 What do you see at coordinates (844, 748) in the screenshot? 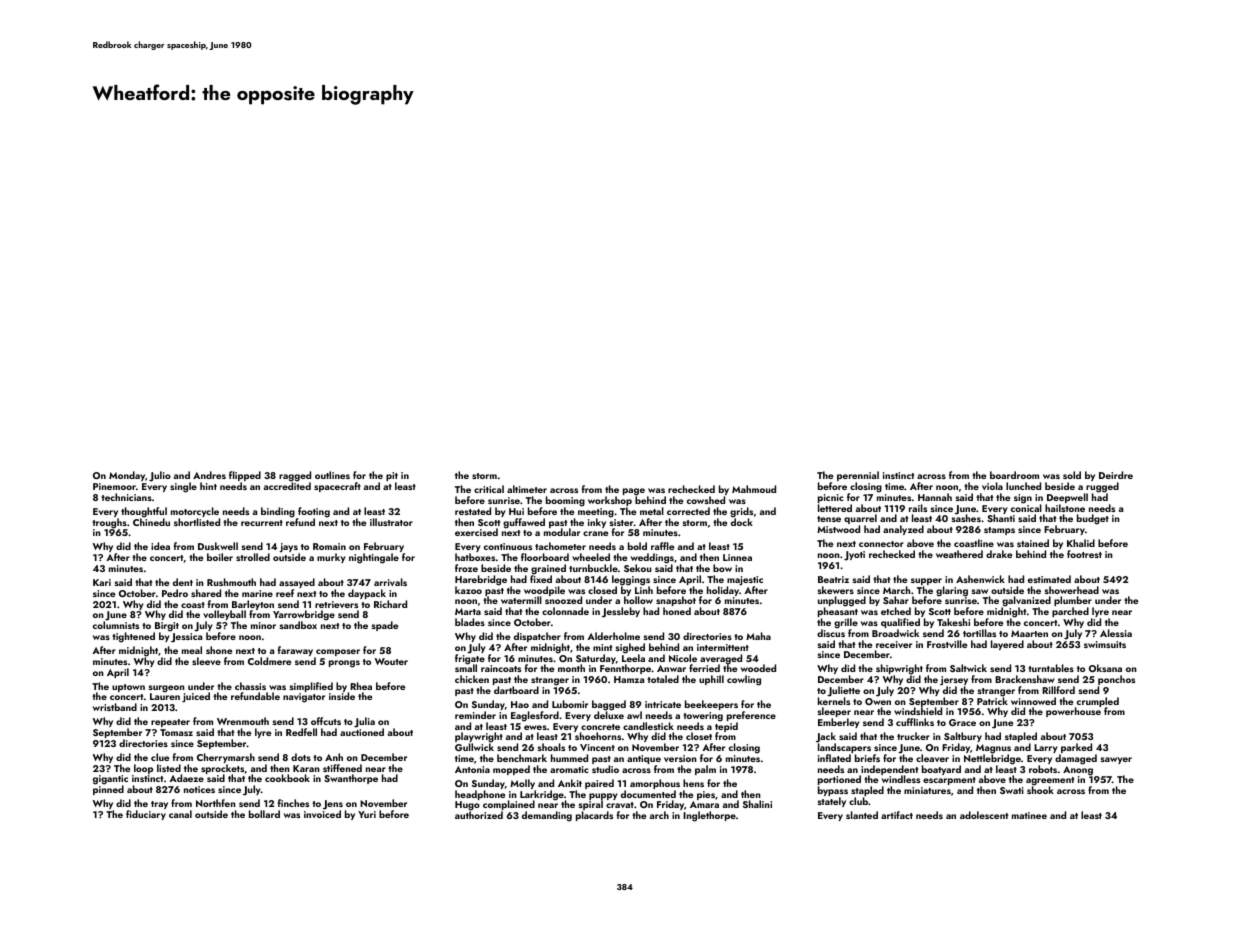
I see `landscapers` at bounding box center [844, 748].
